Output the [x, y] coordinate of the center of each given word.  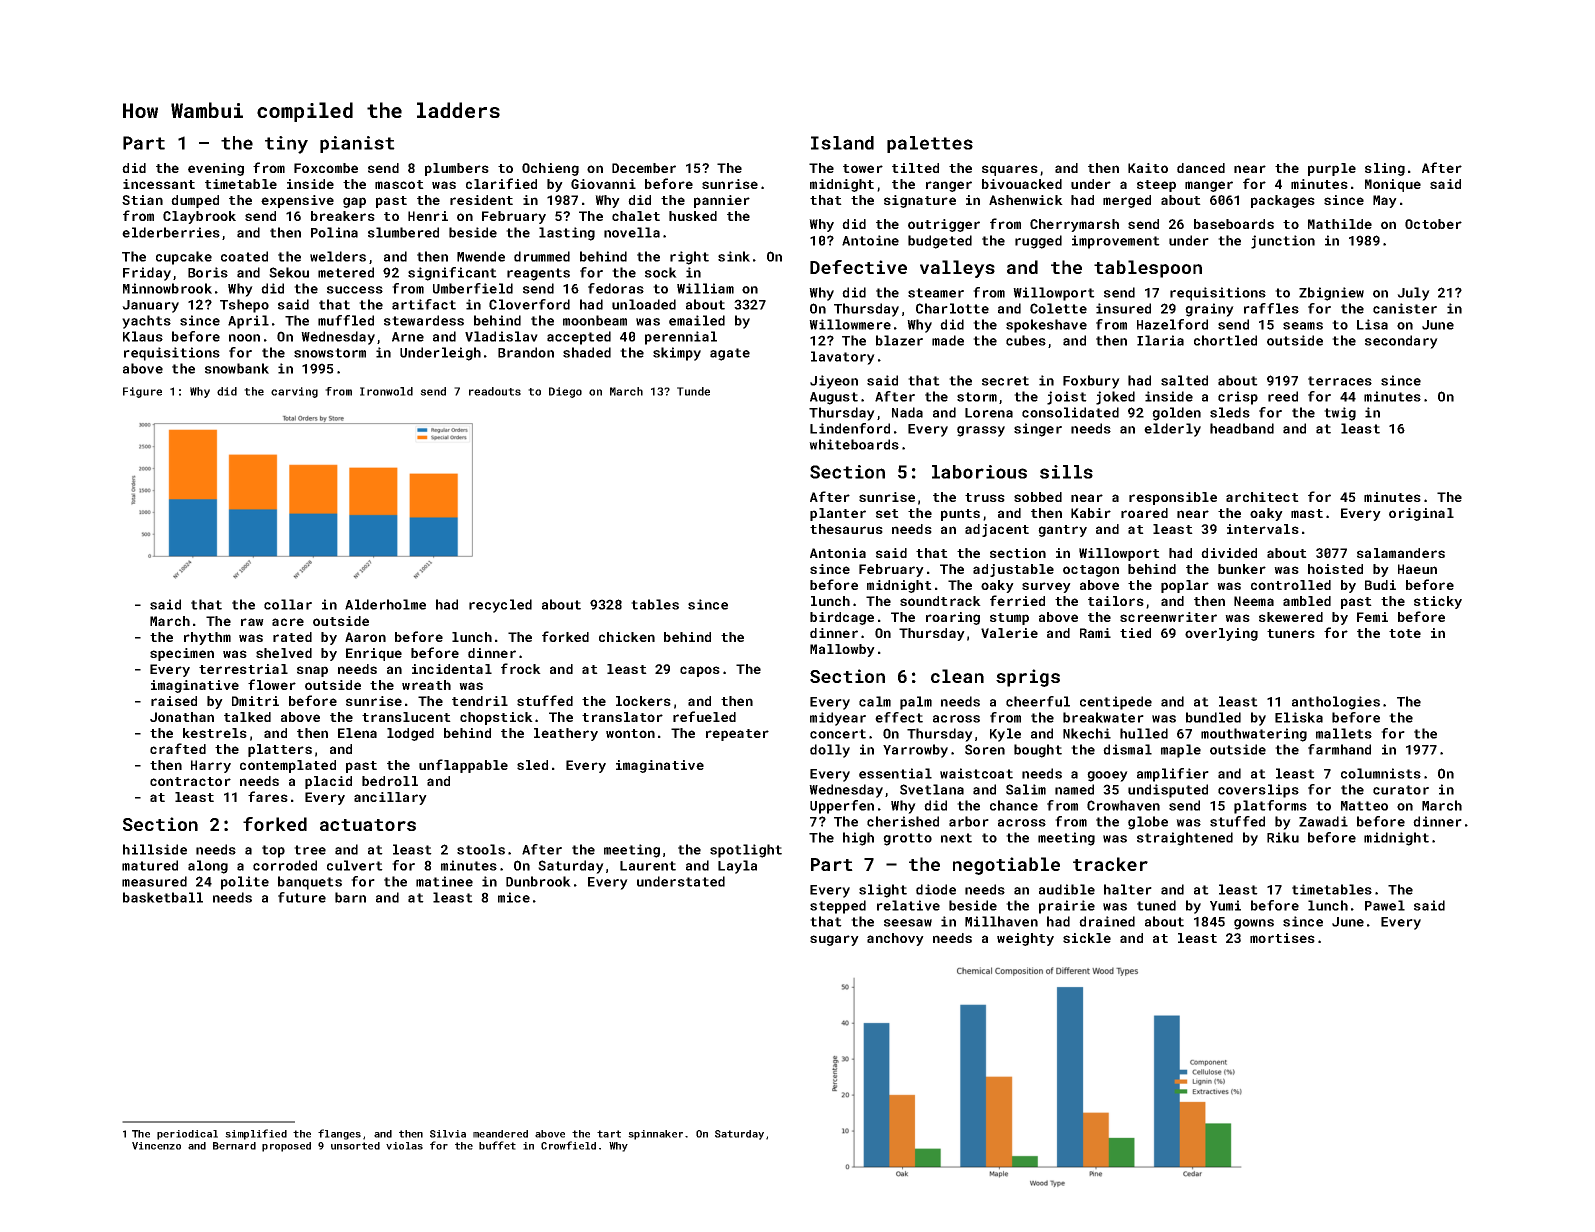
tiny [286, 145]
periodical [187, 1135]
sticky [1438, 602]
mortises [1282, 938]
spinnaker [655, 1135]
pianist [357, 144]
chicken [627, 637]
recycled [500, 606]
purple [1332, 169]
